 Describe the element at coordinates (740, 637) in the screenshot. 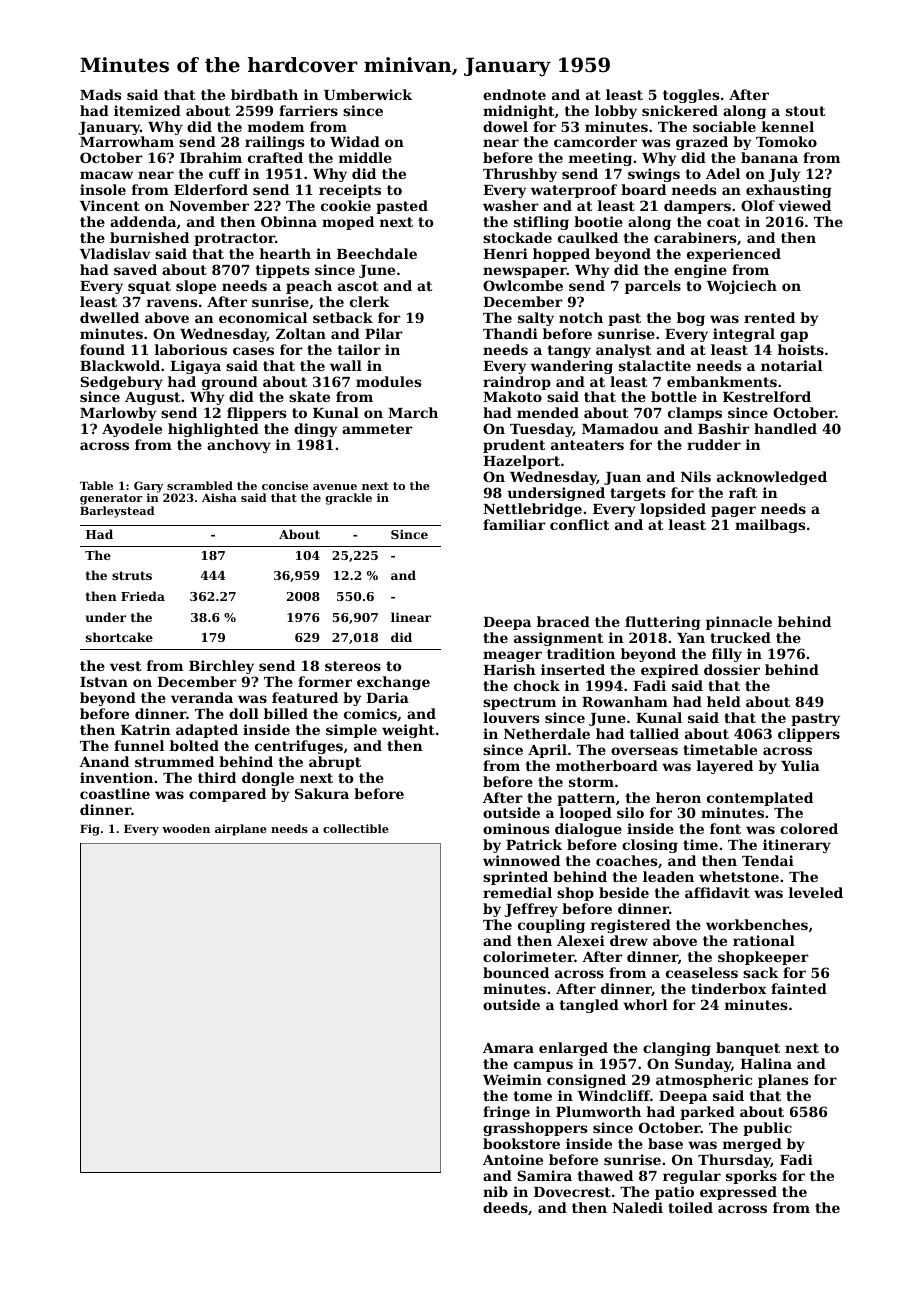

I see `trucked` at that location.
